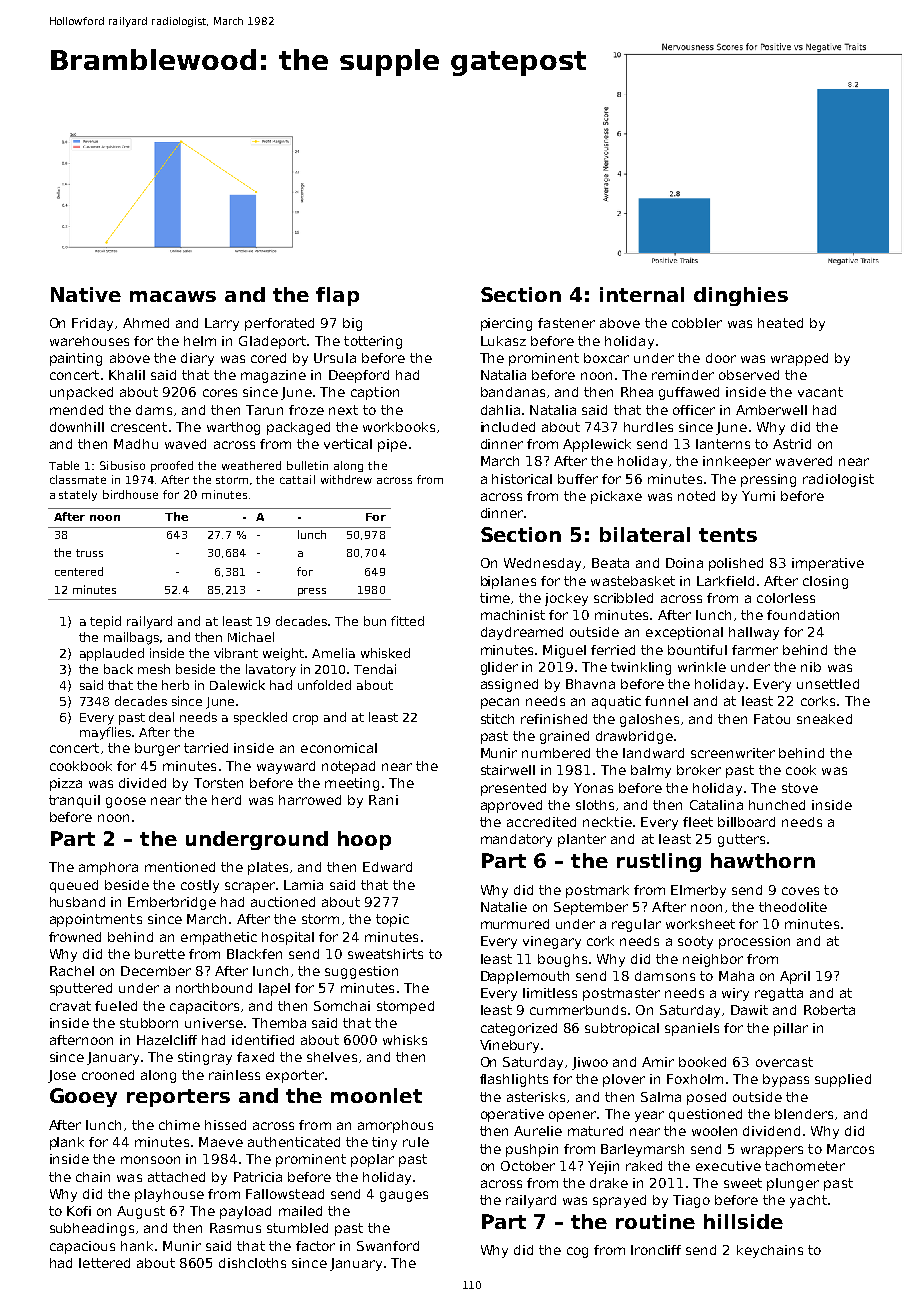 This screenshot has height=1308, width=924. Describe the element at coordinates (749, 375) in the screenshot. I see `observed` at that location.
